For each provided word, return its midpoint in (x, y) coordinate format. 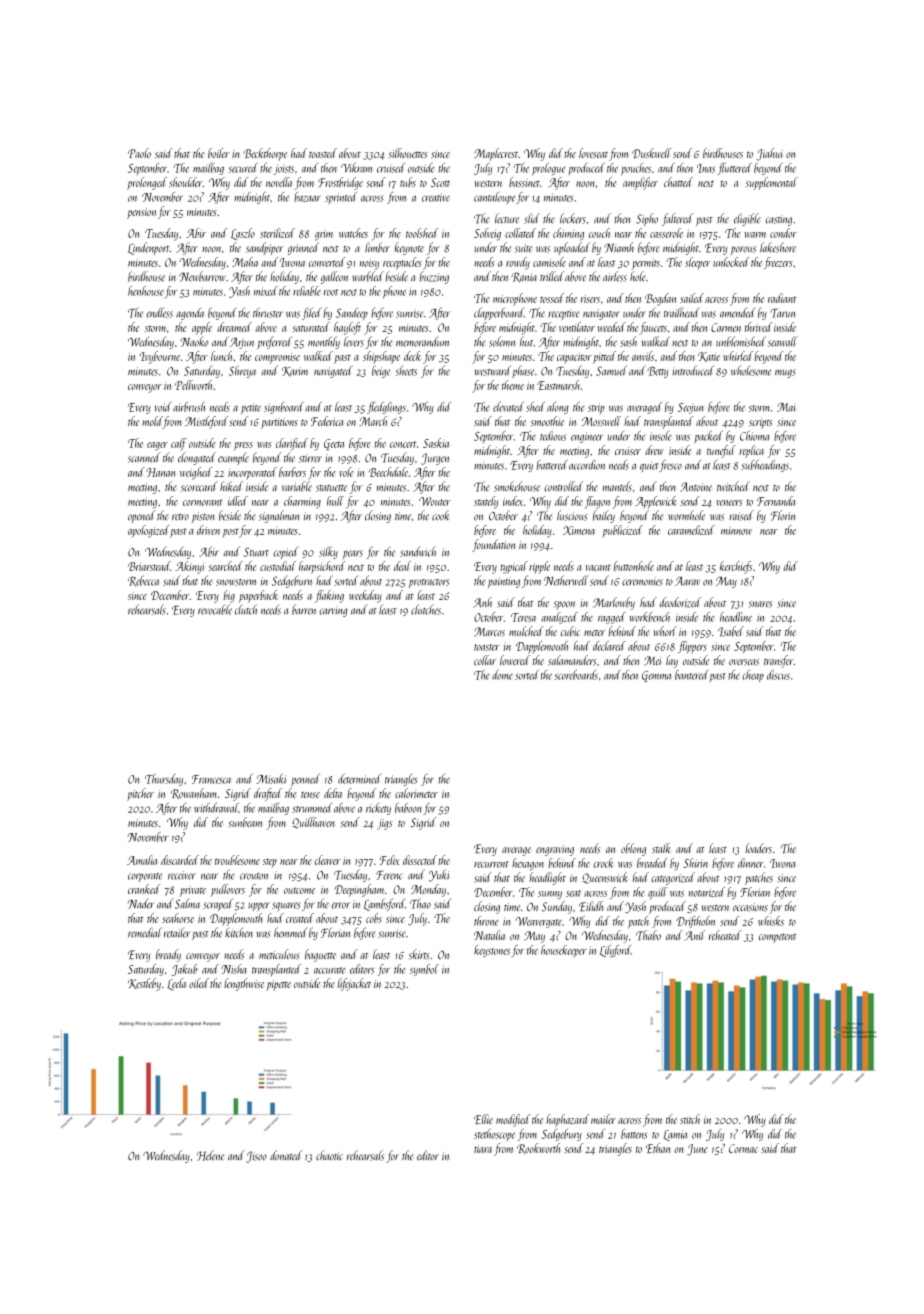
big (229, 596)
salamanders (572, 660)
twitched (733, 486)
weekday (365, 596)
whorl (665, 631)
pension (141, 213)
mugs (785, 373)
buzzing (434, 277)
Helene (210, 1155)
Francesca (211, 779)
